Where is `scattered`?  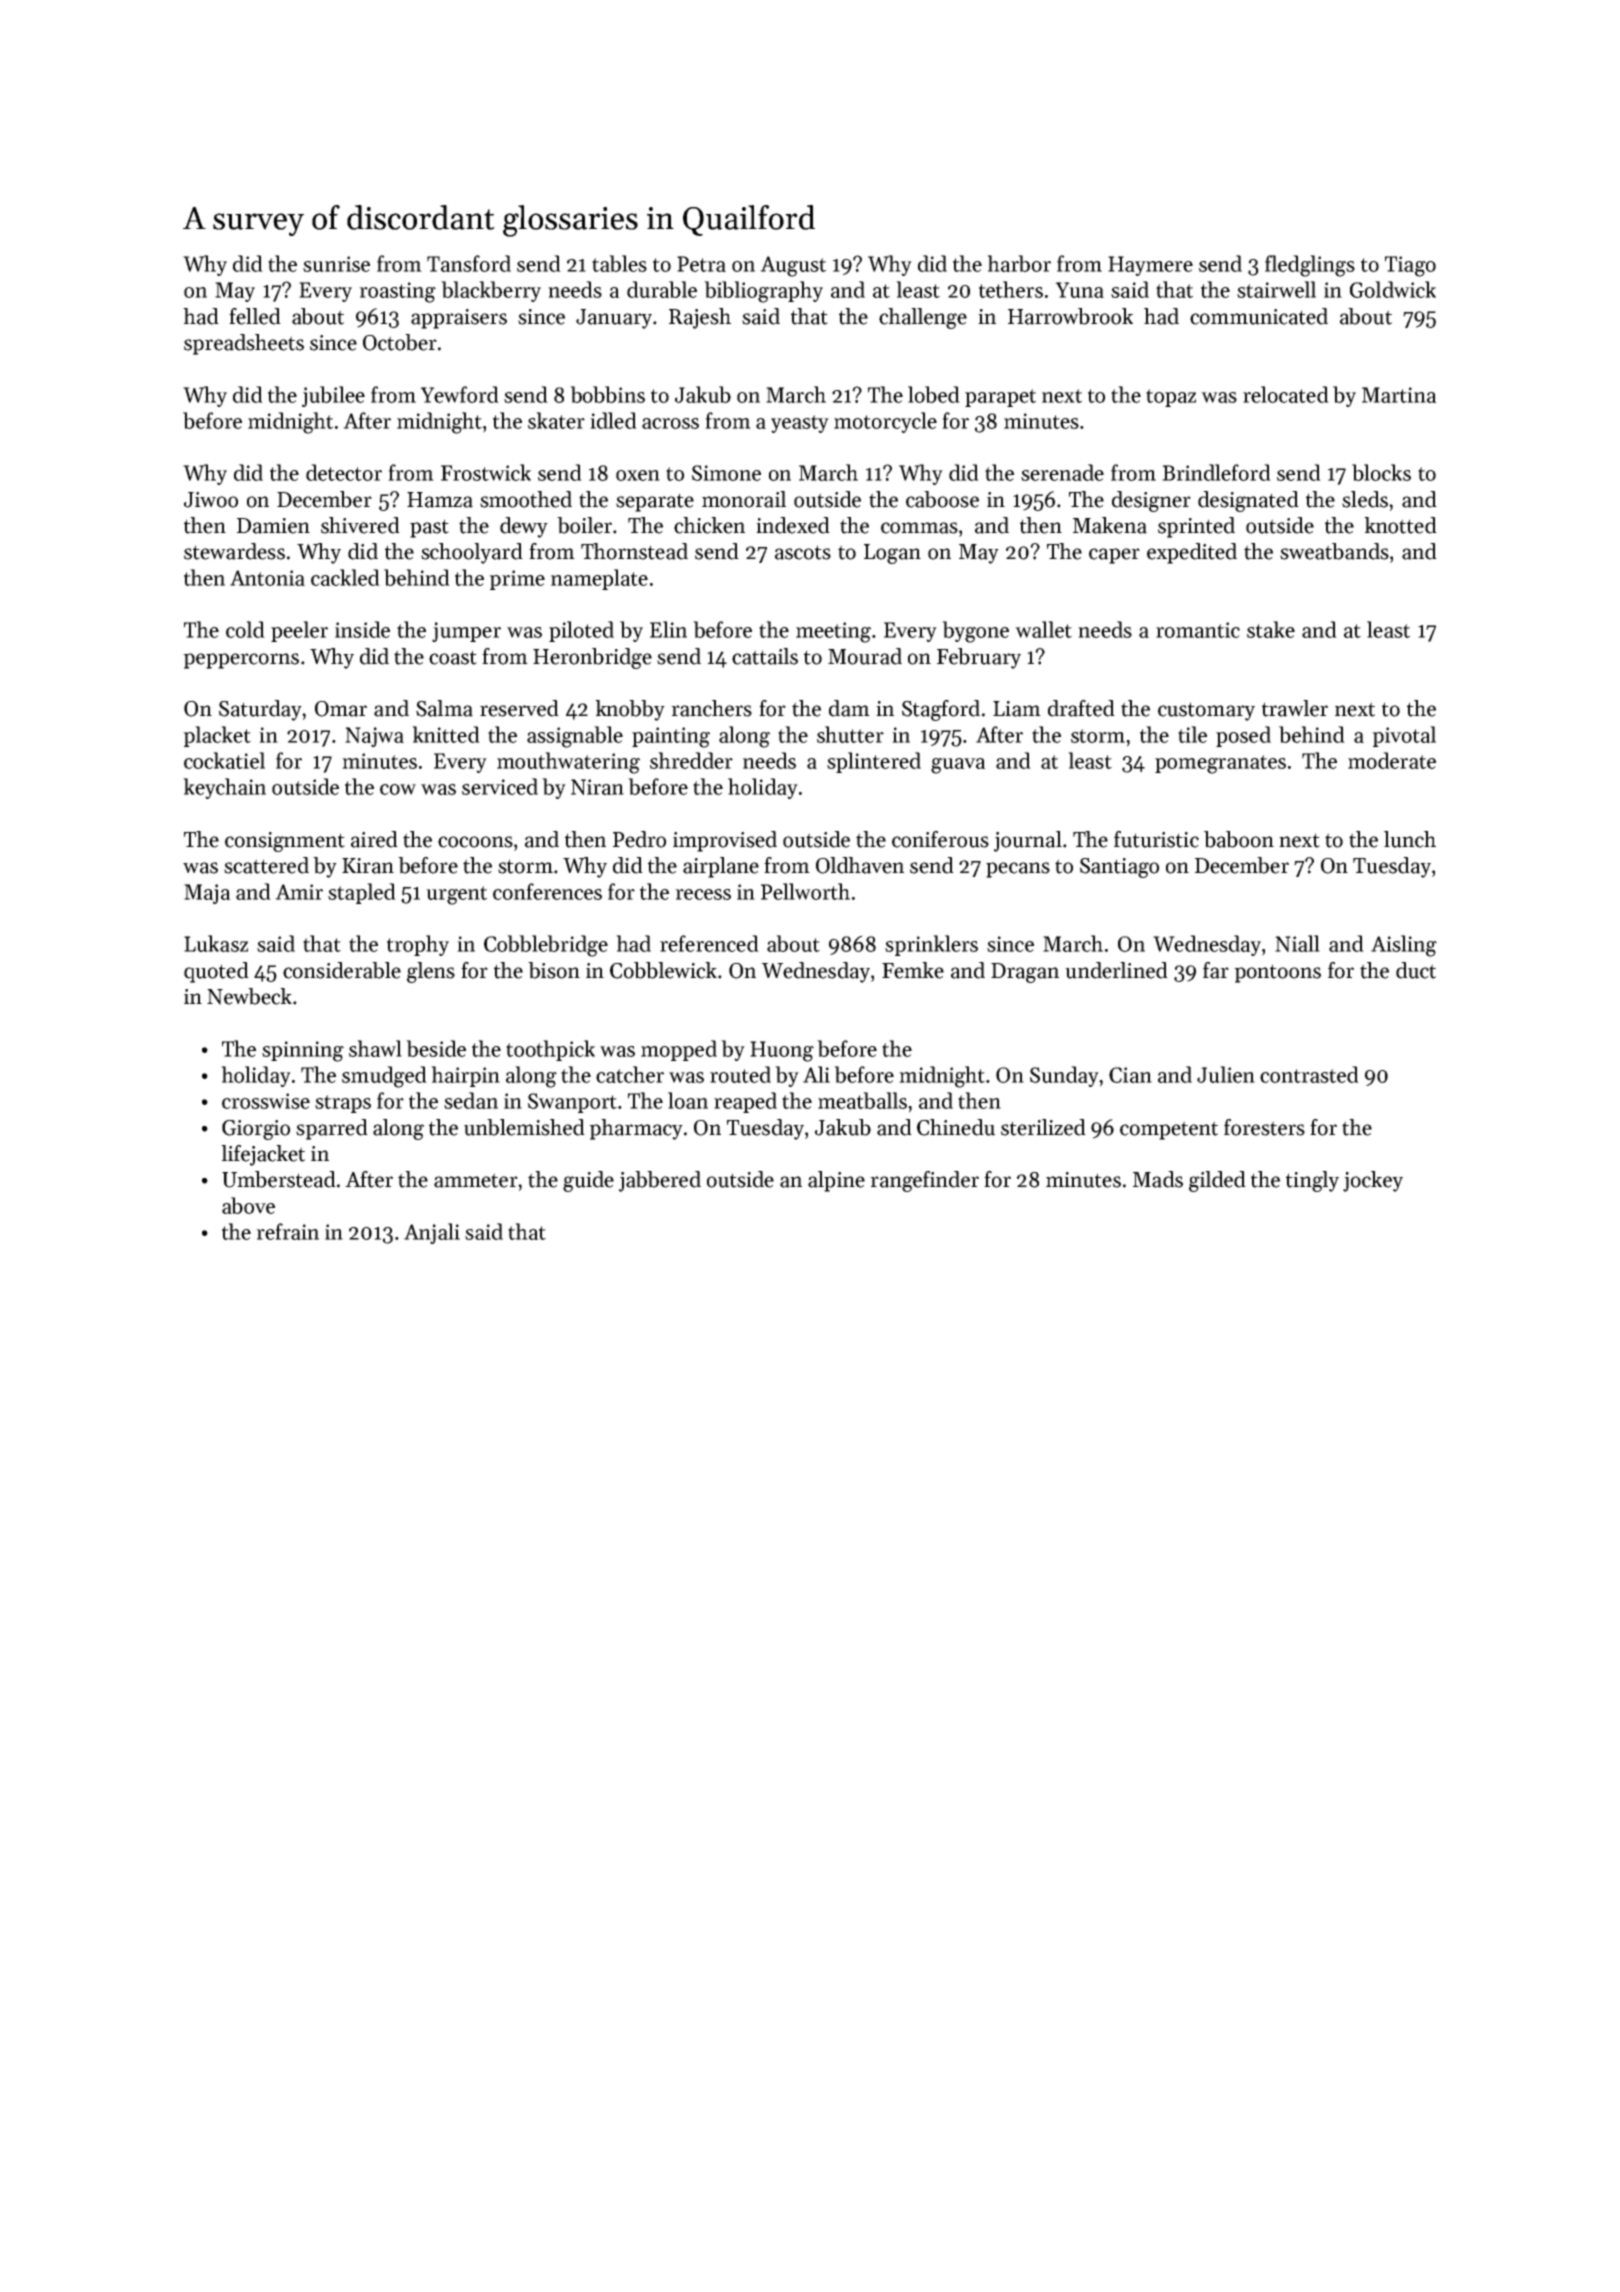 scattered is located at coordinates (266, 865).
